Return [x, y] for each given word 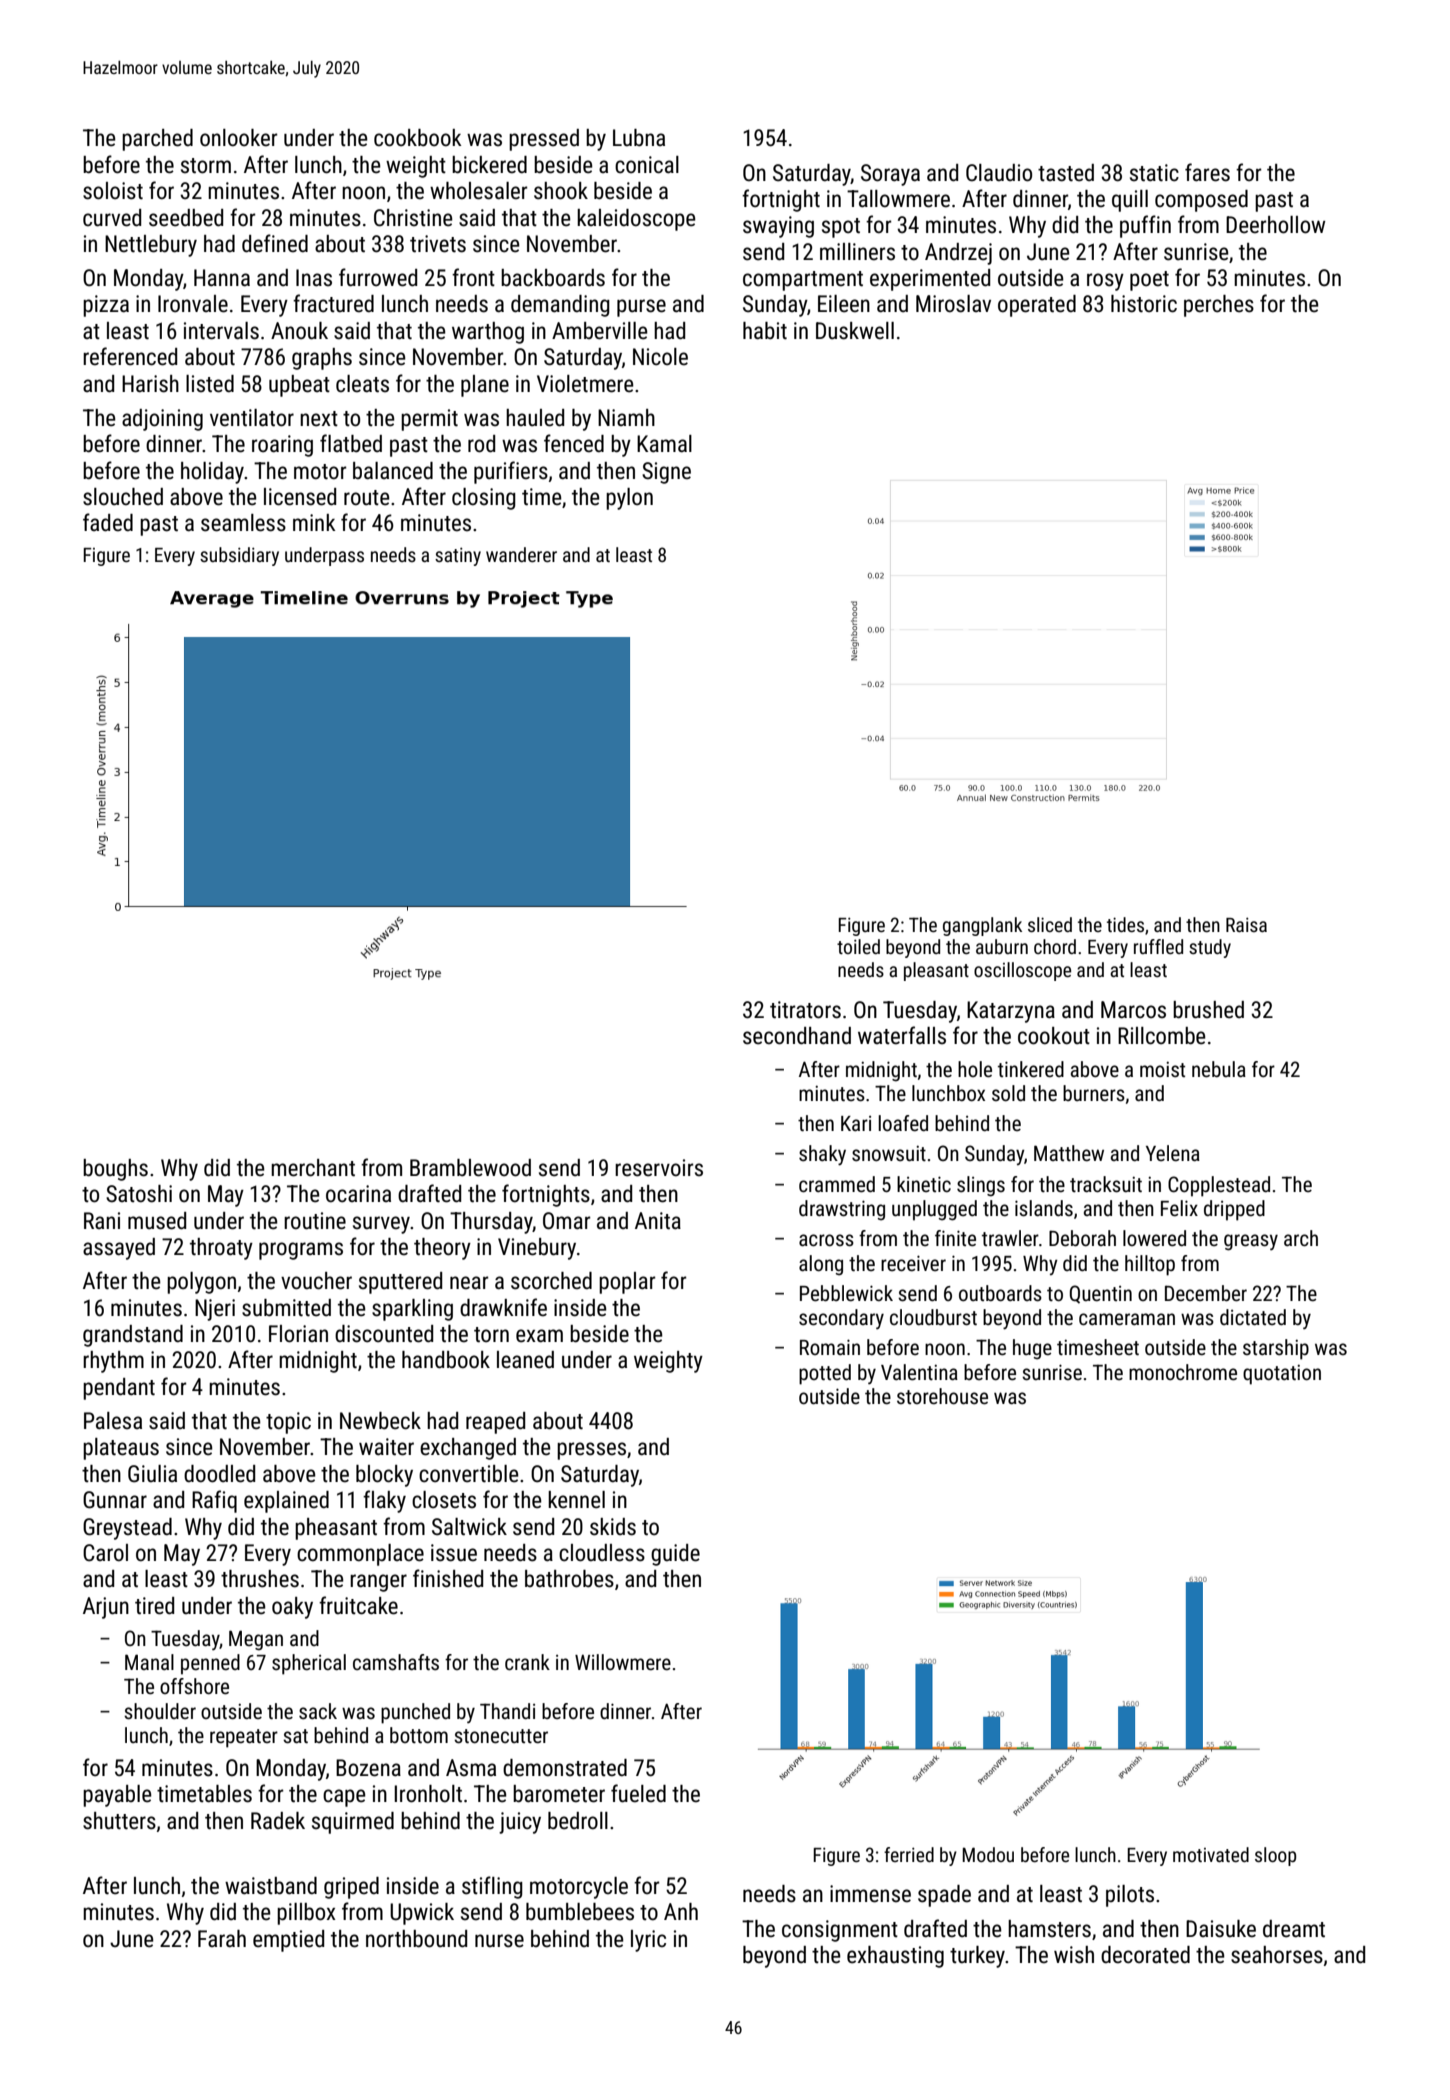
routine [315, 1221]
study [1210, 948]
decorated [1145, 1955]
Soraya [890, 175]
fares [1207, 172]
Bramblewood [470, 1168]
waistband [271, 1886]
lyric [648, 1941]
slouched [123, 497]
